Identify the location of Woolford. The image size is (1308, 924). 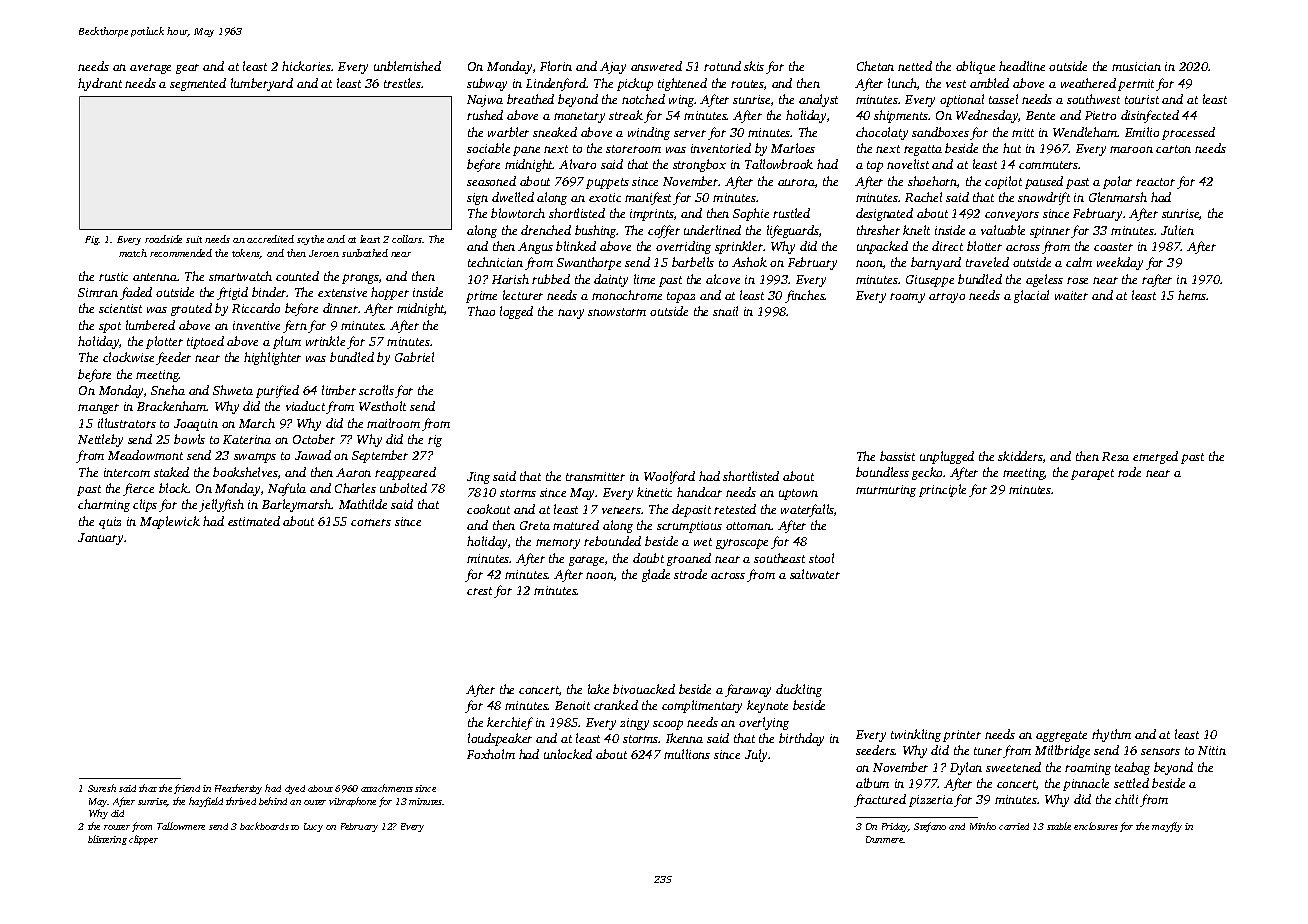
(669, 477).
